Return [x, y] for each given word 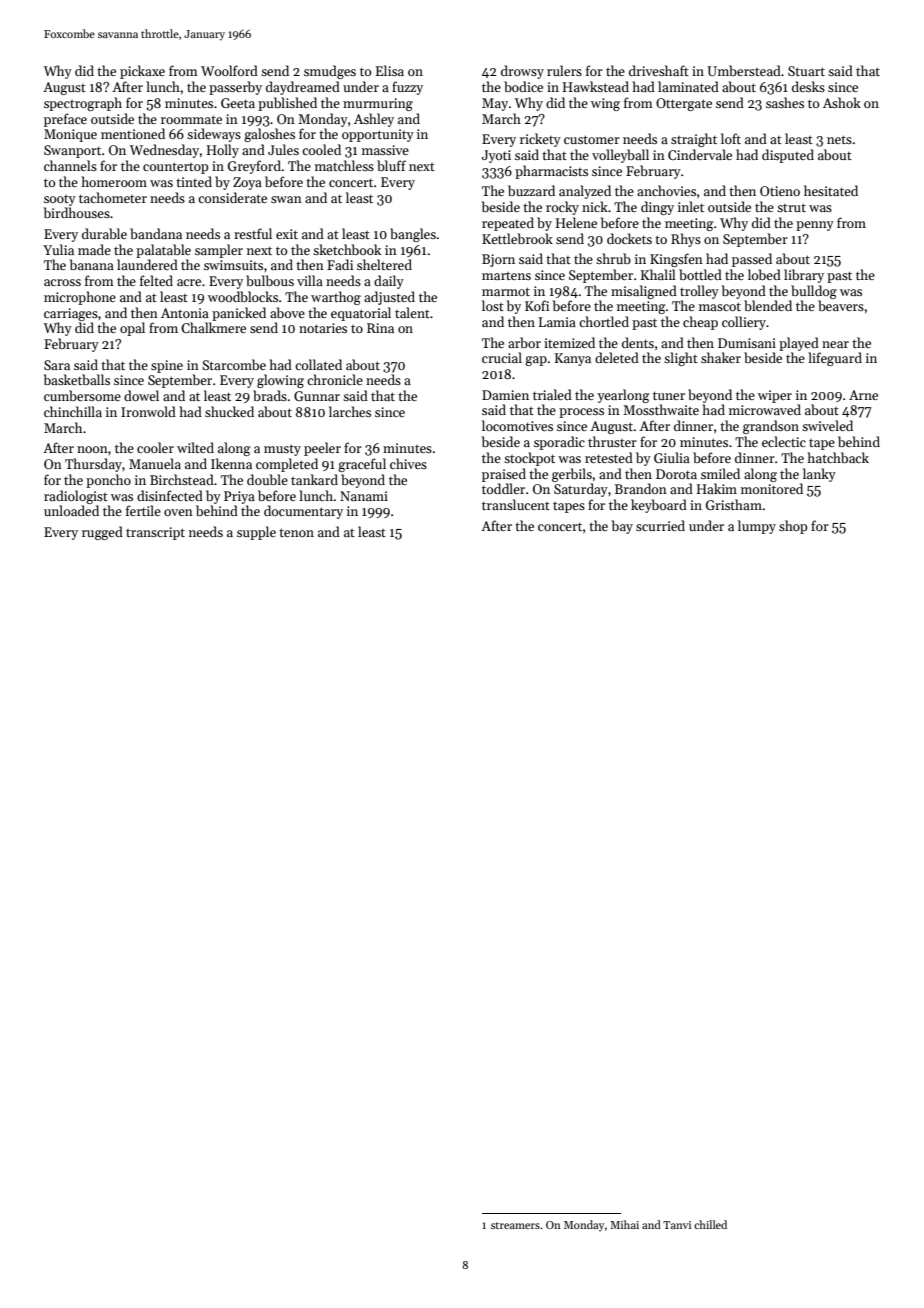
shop [793, 527]
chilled [710, 1224]
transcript [155, 533]
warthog [336, 298]
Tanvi [677, 1225]
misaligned [644, 292]
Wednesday [164, 151]
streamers [515, 1225]
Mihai [624, 1224]
